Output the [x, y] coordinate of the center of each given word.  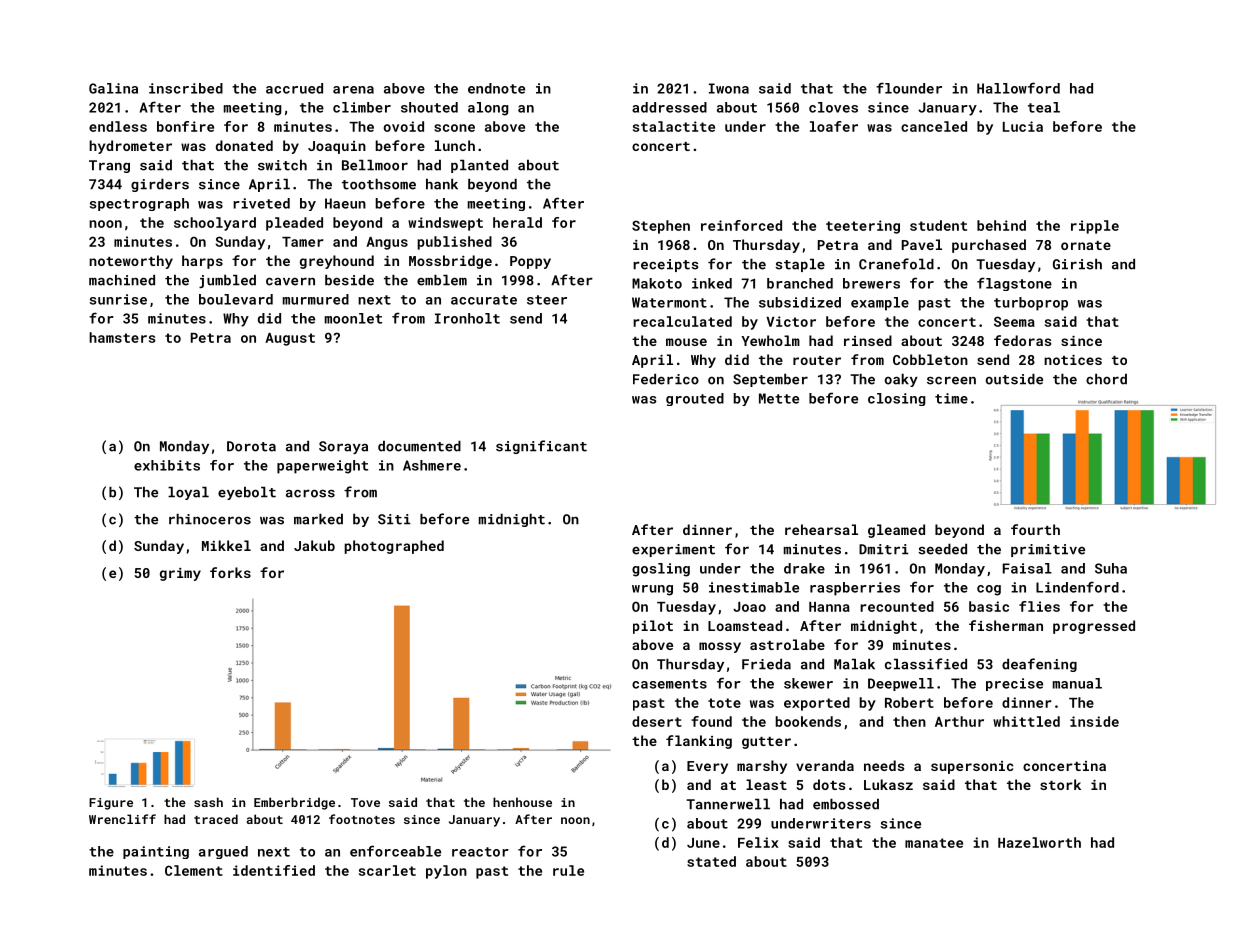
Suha [1111, 568]
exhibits [167, 465]
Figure [111, 804]
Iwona [729, 88]
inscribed [186, 88]
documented [419, 446]
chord [1106, 379]
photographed [394, 547]
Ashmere [432, 465]
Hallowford [1018, 88]
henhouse [522, 802]
